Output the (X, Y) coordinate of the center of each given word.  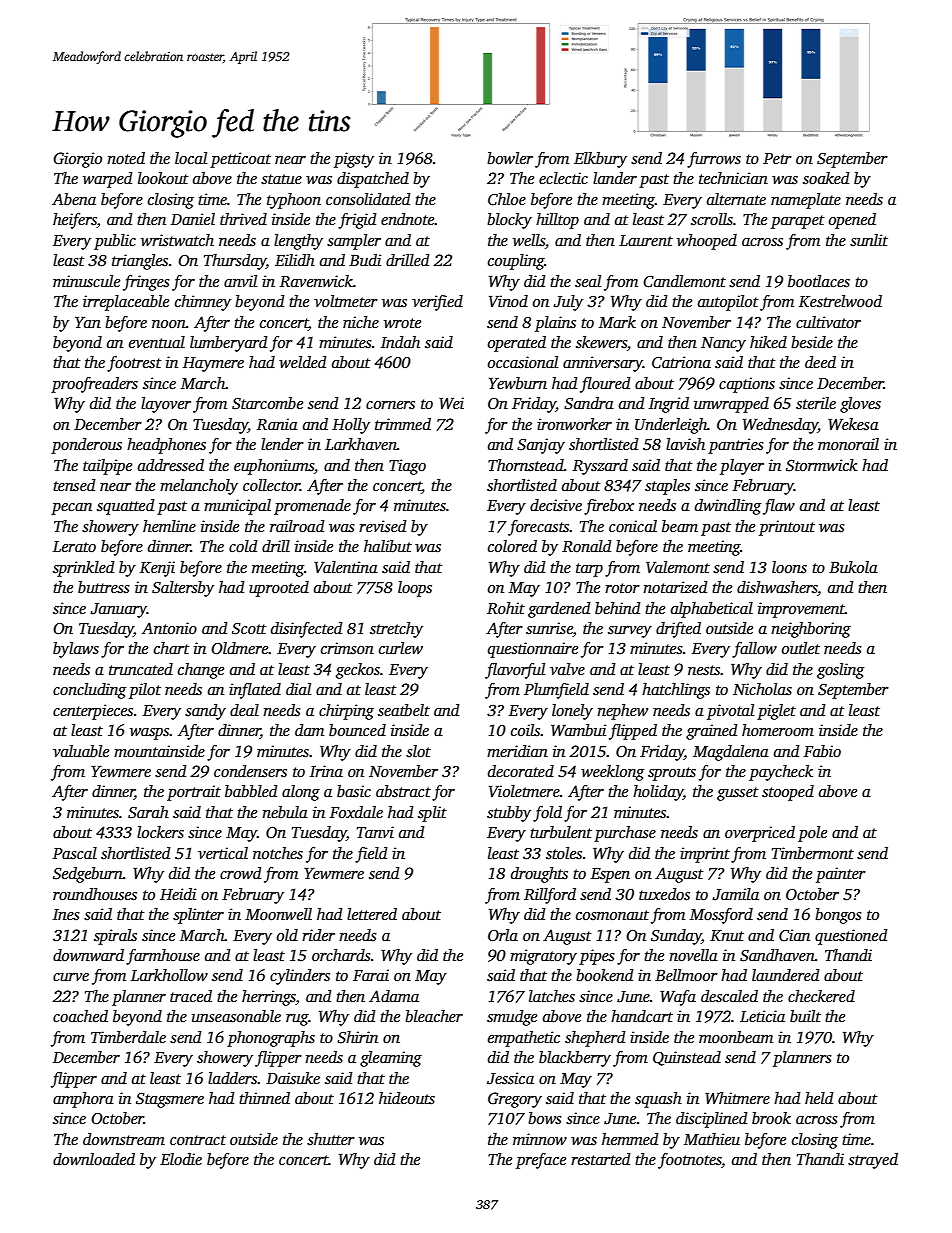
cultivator (828, 322)
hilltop (557, 221)
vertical (223, 853)
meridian (517, 751)
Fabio (822, 751)
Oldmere (240, 648)
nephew (622, 712)
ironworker (574, 424)
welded (303, 362)
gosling (840, 671)
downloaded (94, 1159)
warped (108, 180)
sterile (816, 403)
